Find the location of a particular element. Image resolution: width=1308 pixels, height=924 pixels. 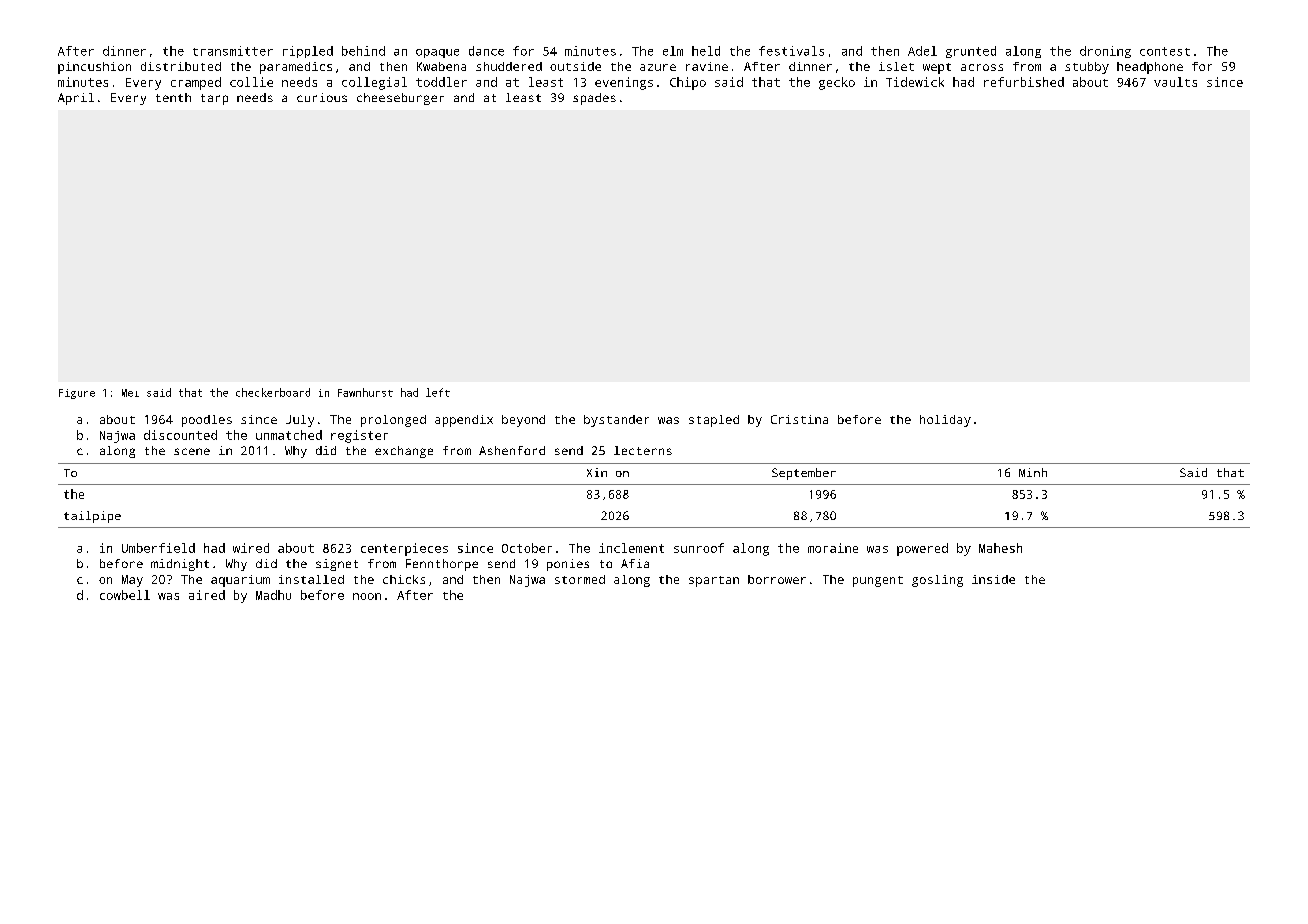

dance is located at coordinates (486, 51).
